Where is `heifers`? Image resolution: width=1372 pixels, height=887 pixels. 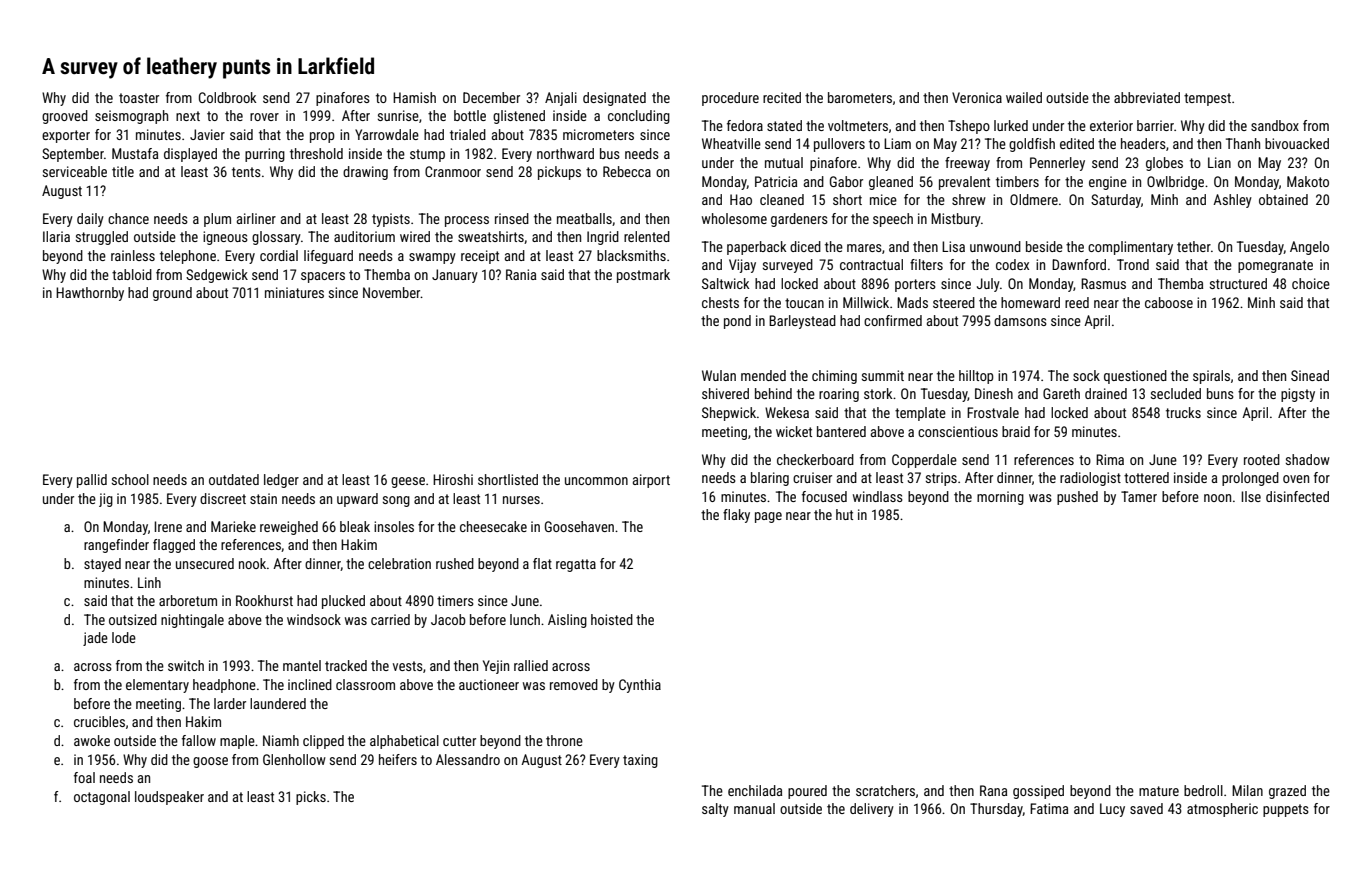
heifers is located at coordinates (398, 759).
